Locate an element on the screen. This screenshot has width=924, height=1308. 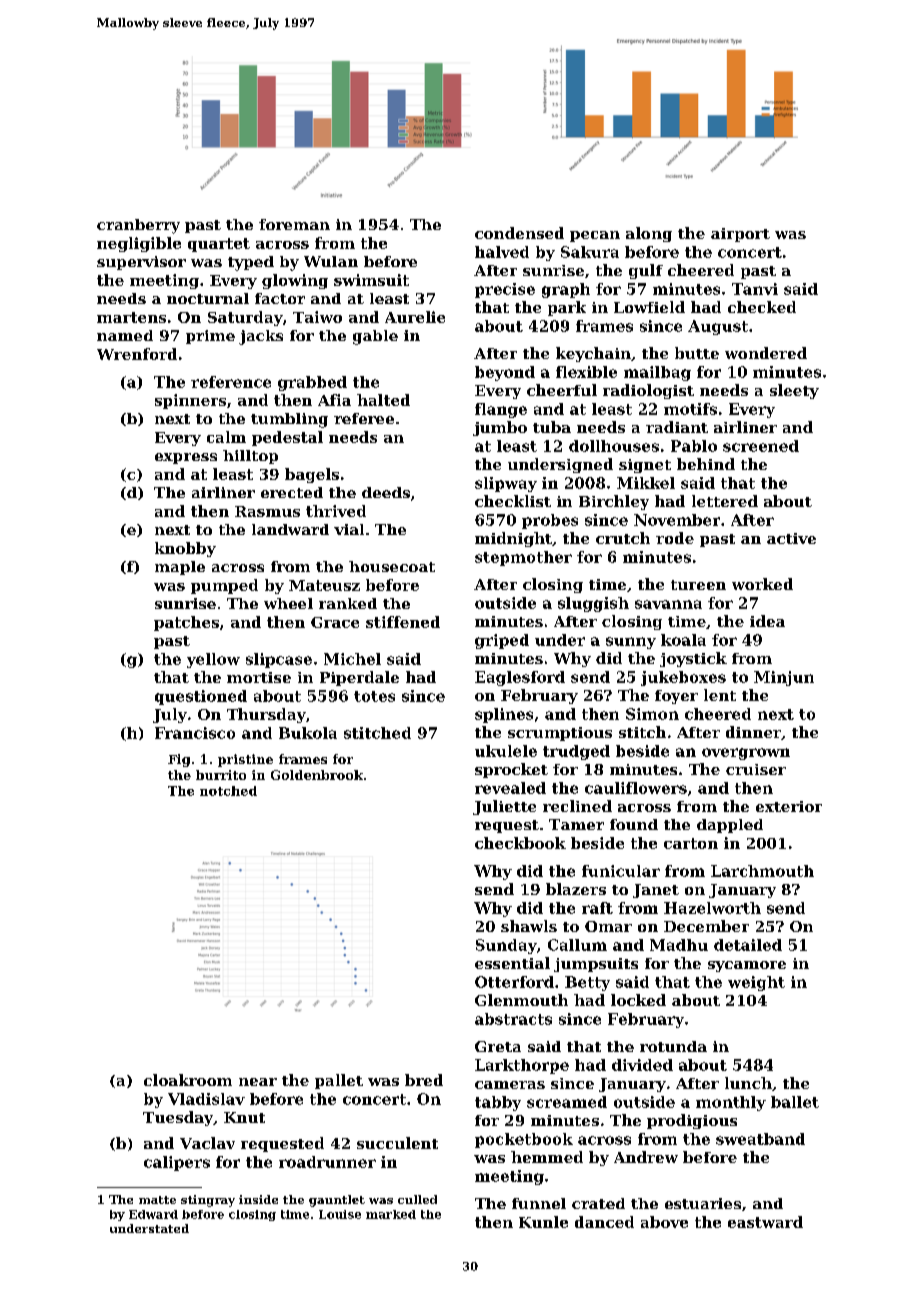
precise is located at coordinates (505, 290).
